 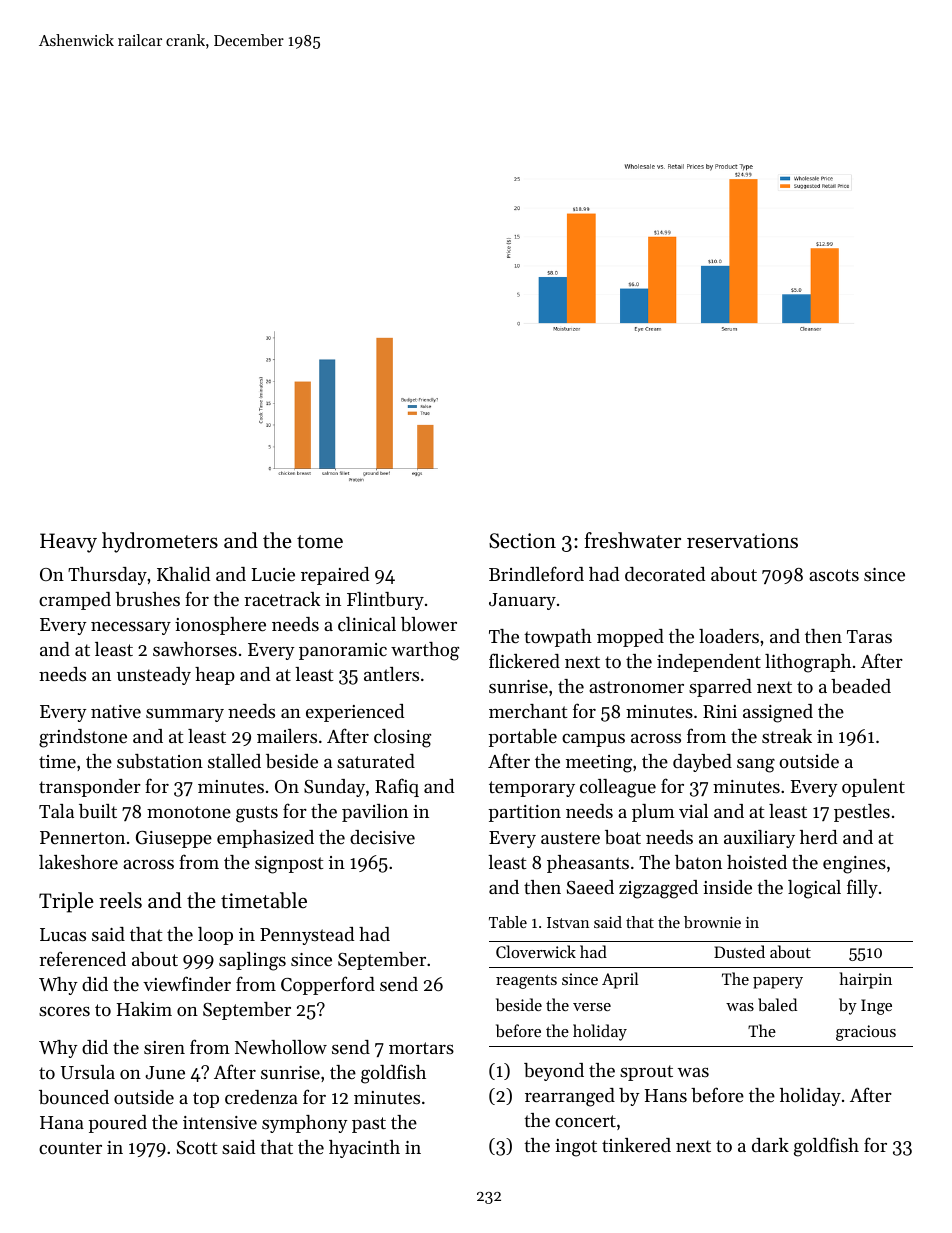 I want to click on reservations, so click(x=742, y=541).
